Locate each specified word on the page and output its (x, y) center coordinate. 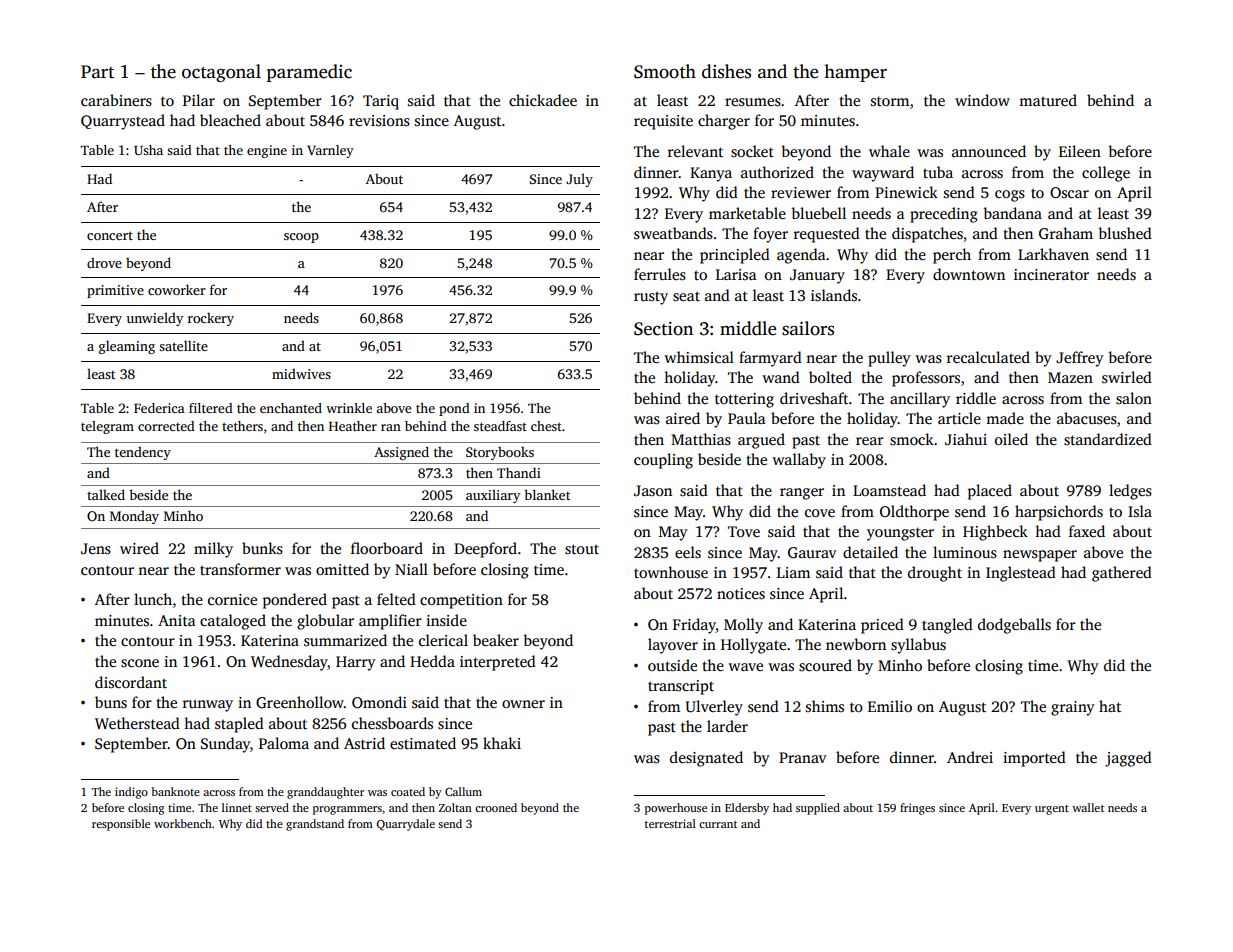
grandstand (315, 825)
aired (683, 418)
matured (1048, 100)
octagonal (221, 73)
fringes (917, 809)
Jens (96, 549)
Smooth (665, 71)
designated (706, 759)
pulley (889, 359)
